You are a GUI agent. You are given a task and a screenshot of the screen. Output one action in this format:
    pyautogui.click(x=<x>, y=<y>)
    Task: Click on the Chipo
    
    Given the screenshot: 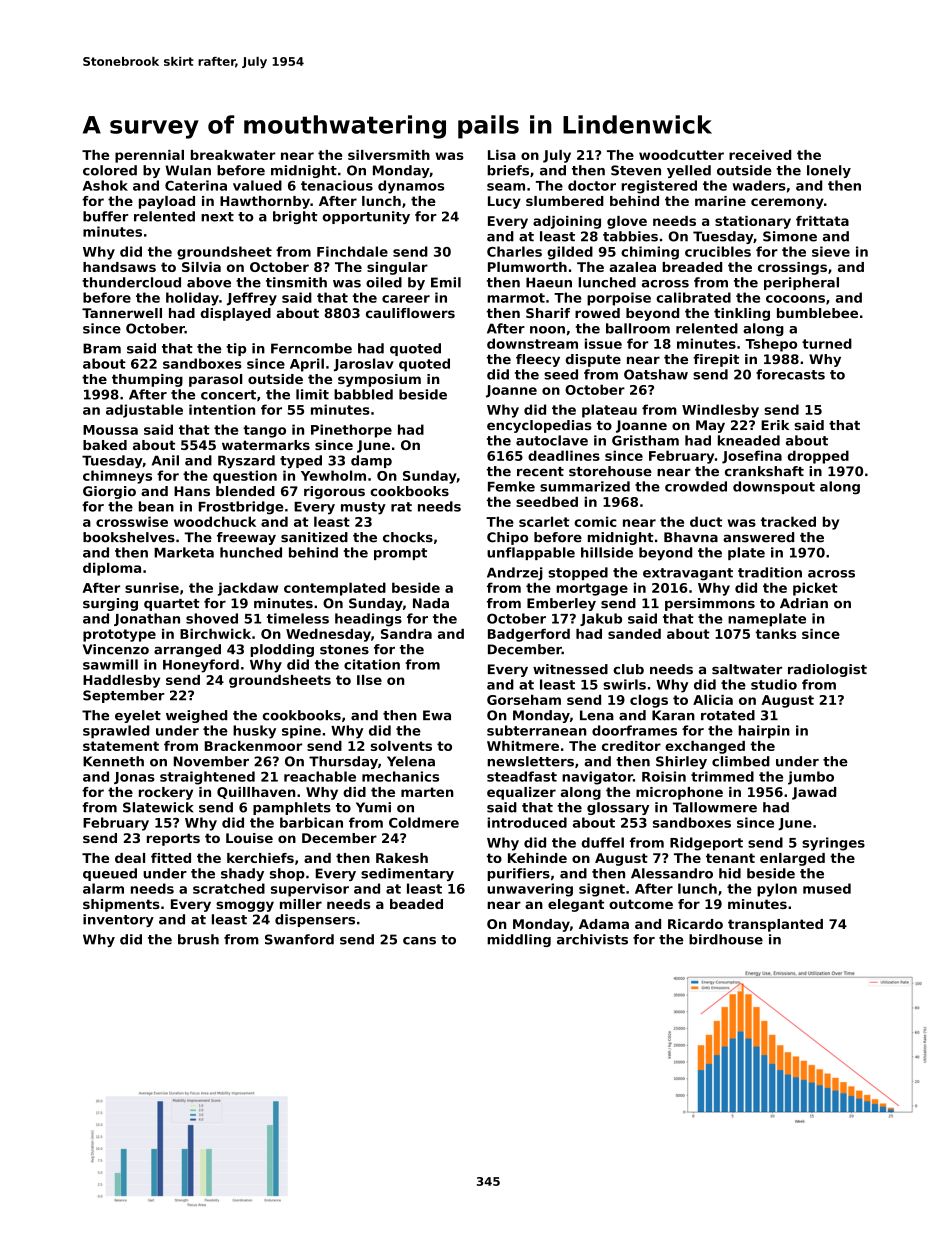 What is the action you would take?
    pyautogui.click(x=507, y=538)
